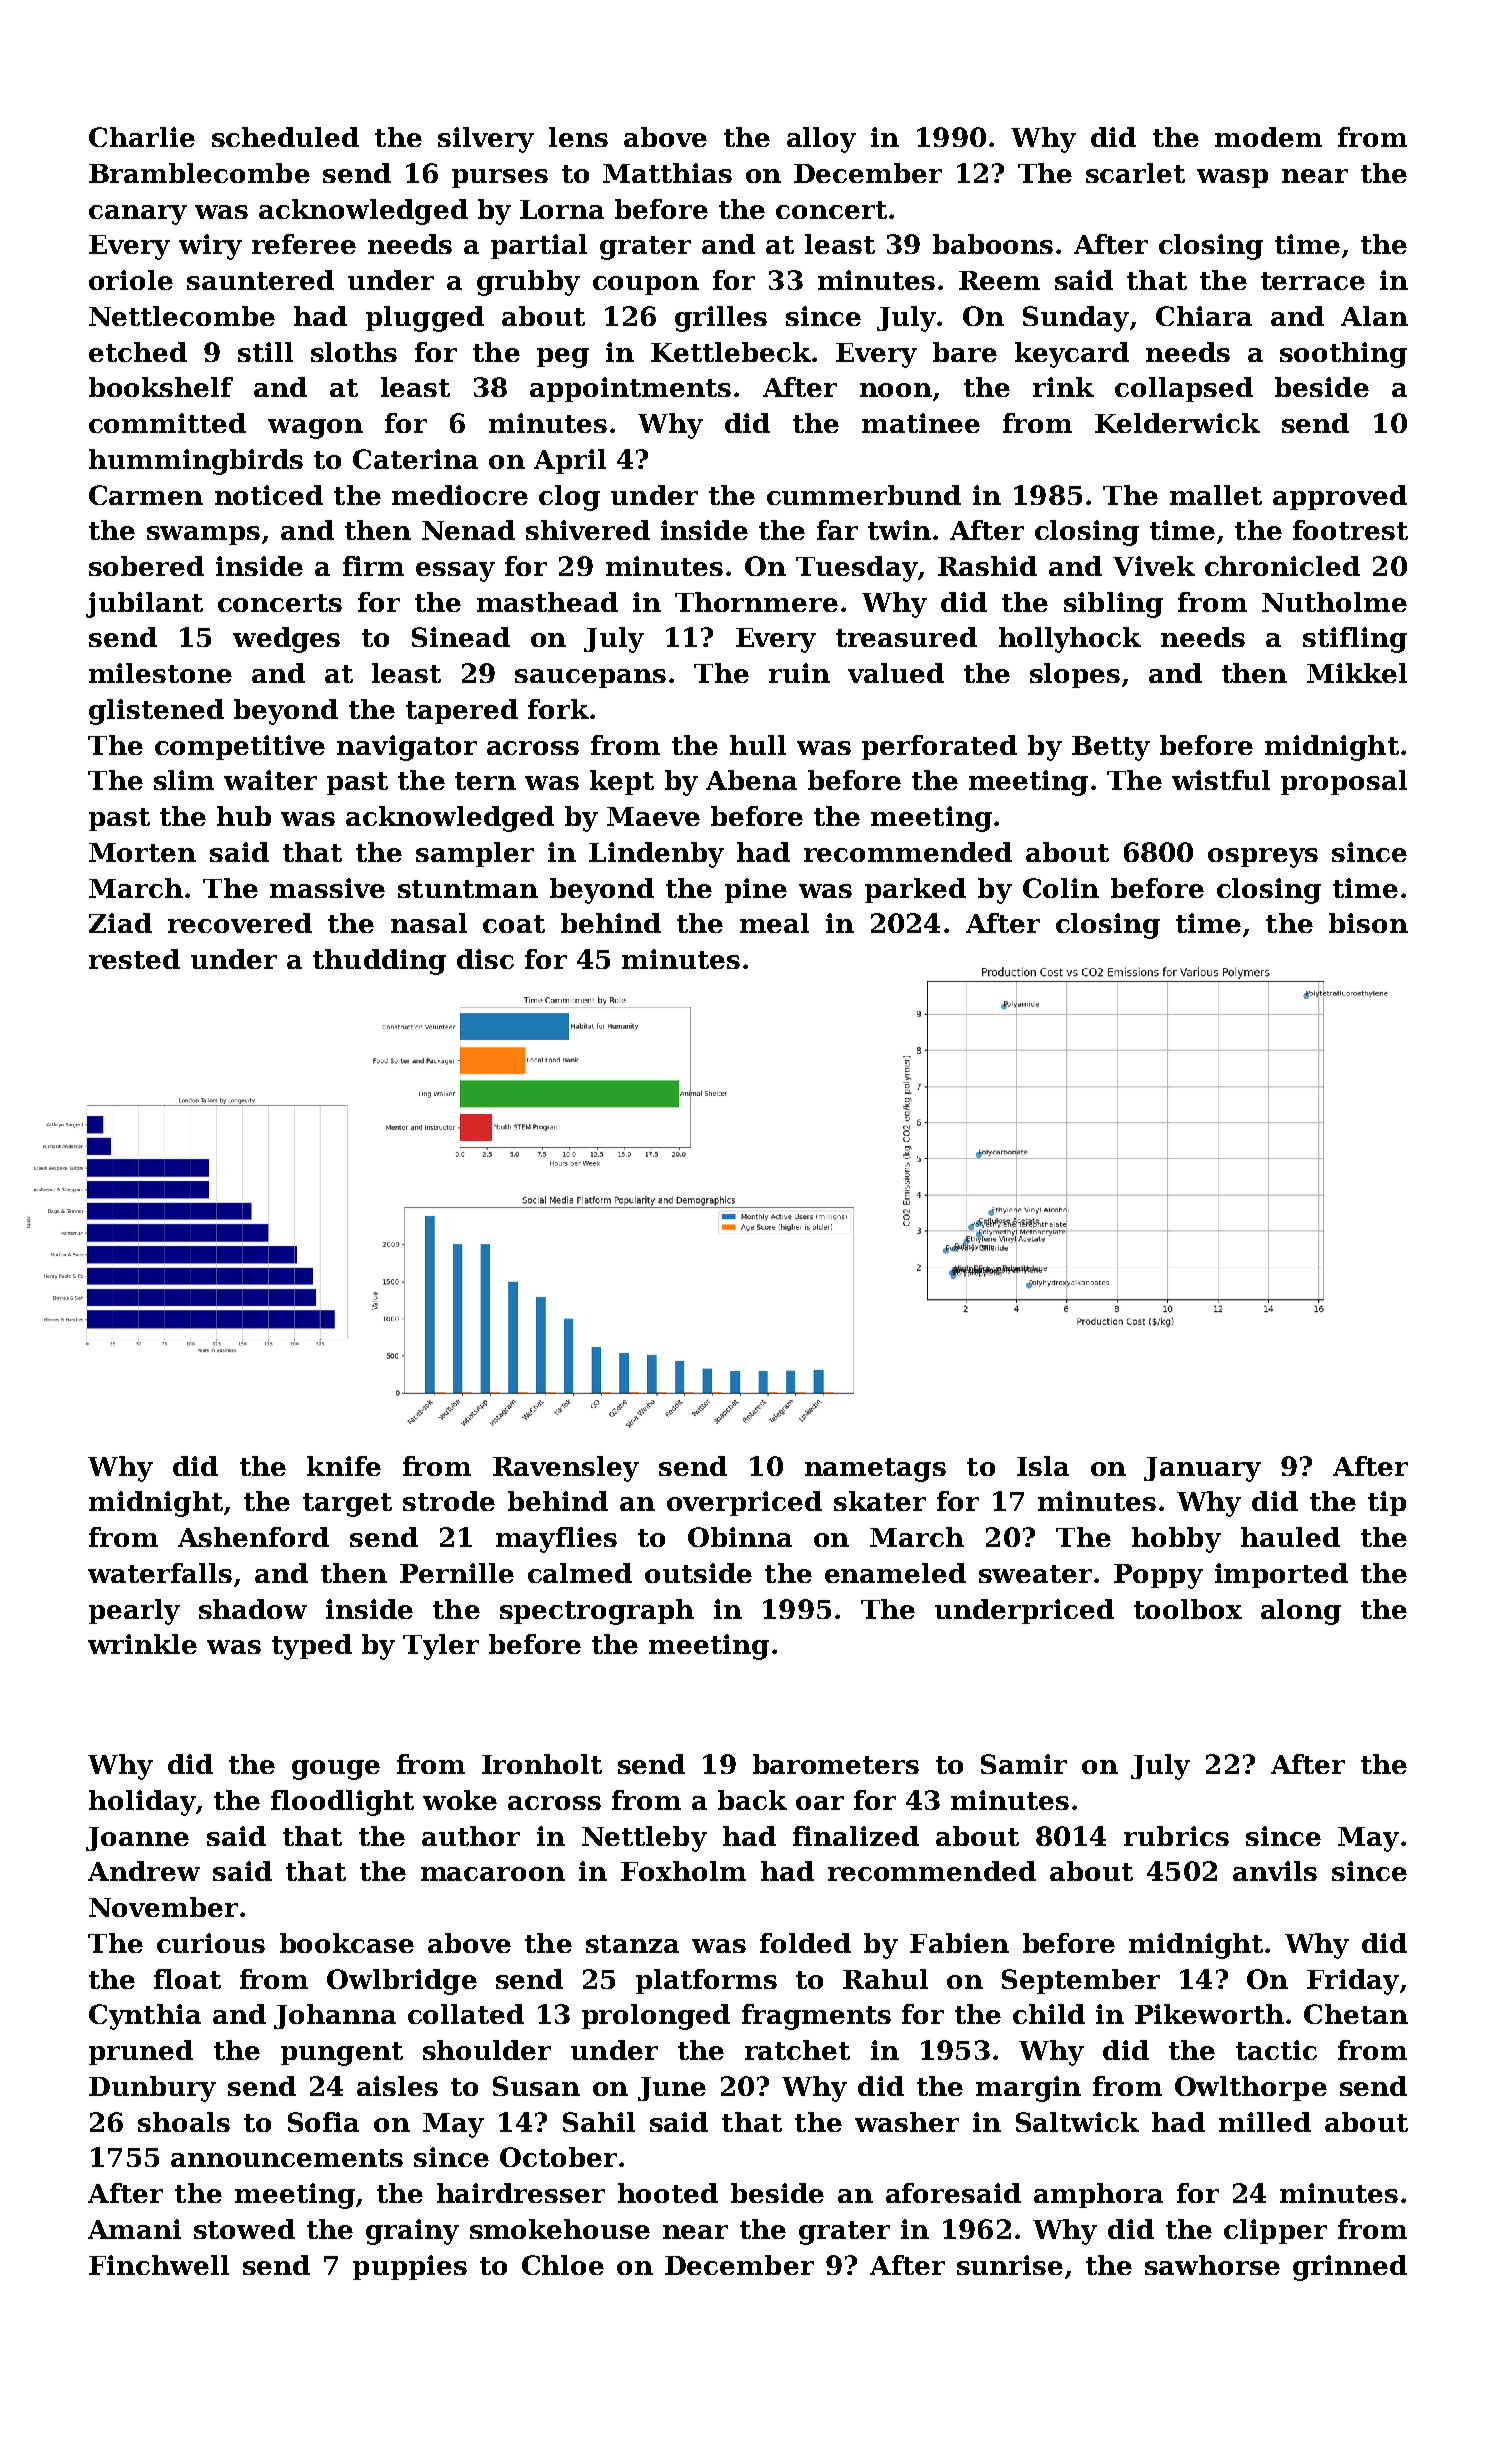  What do you see at coordinates (1368, 923) in the page?
I see `bison` at bounding box center [1368, 923].
